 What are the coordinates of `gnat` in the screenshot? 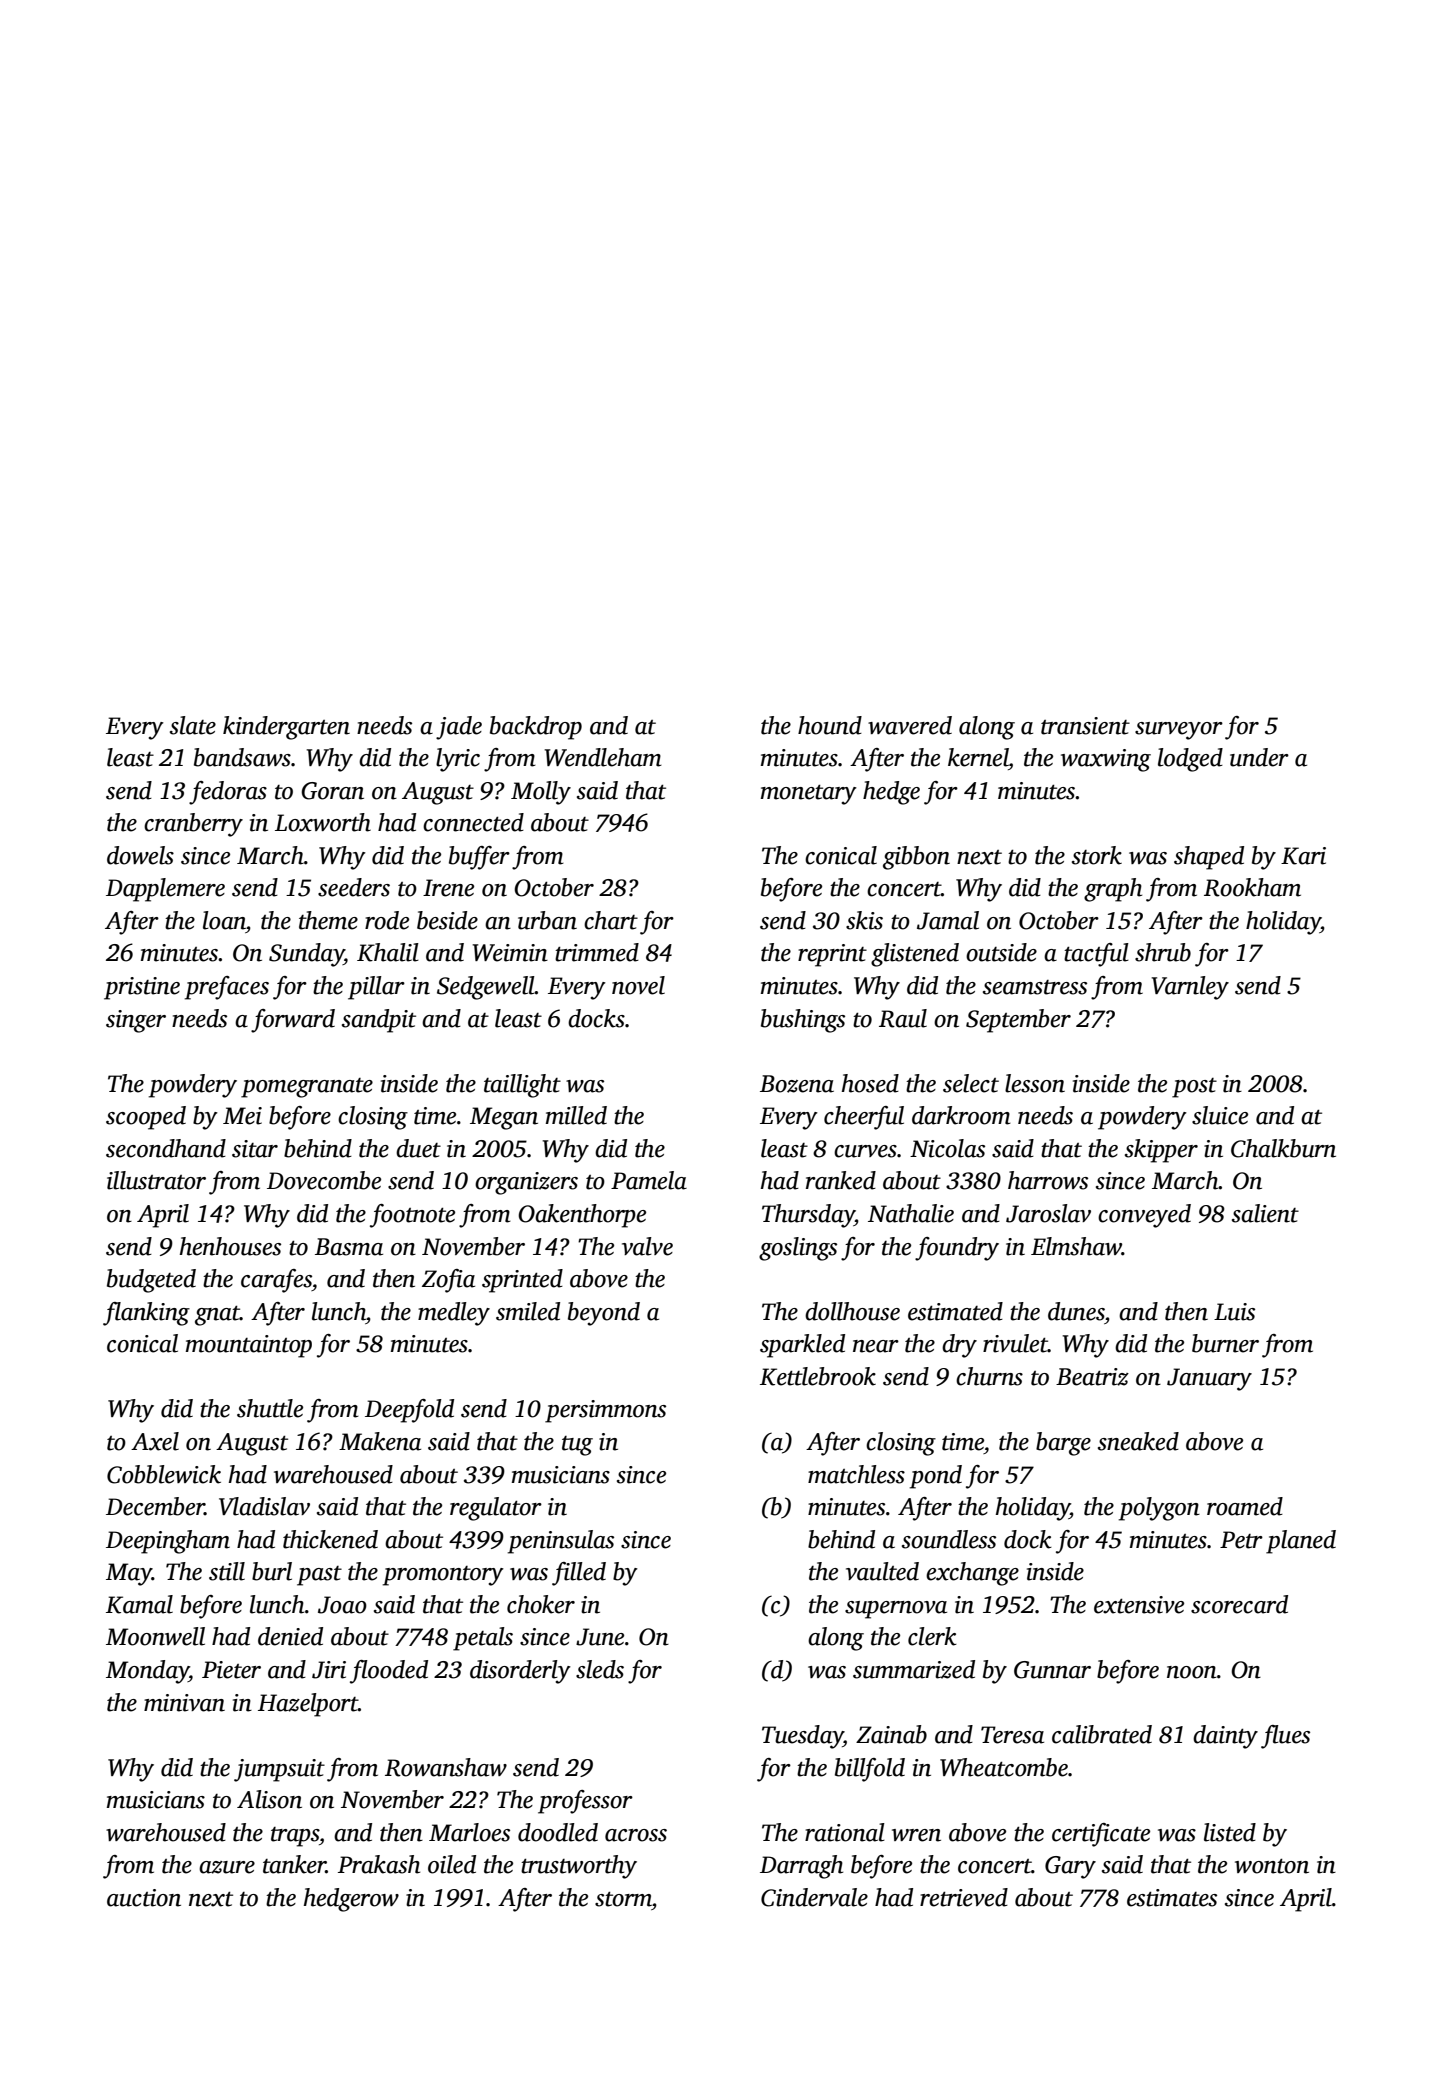 It's located at (217, 1316).
